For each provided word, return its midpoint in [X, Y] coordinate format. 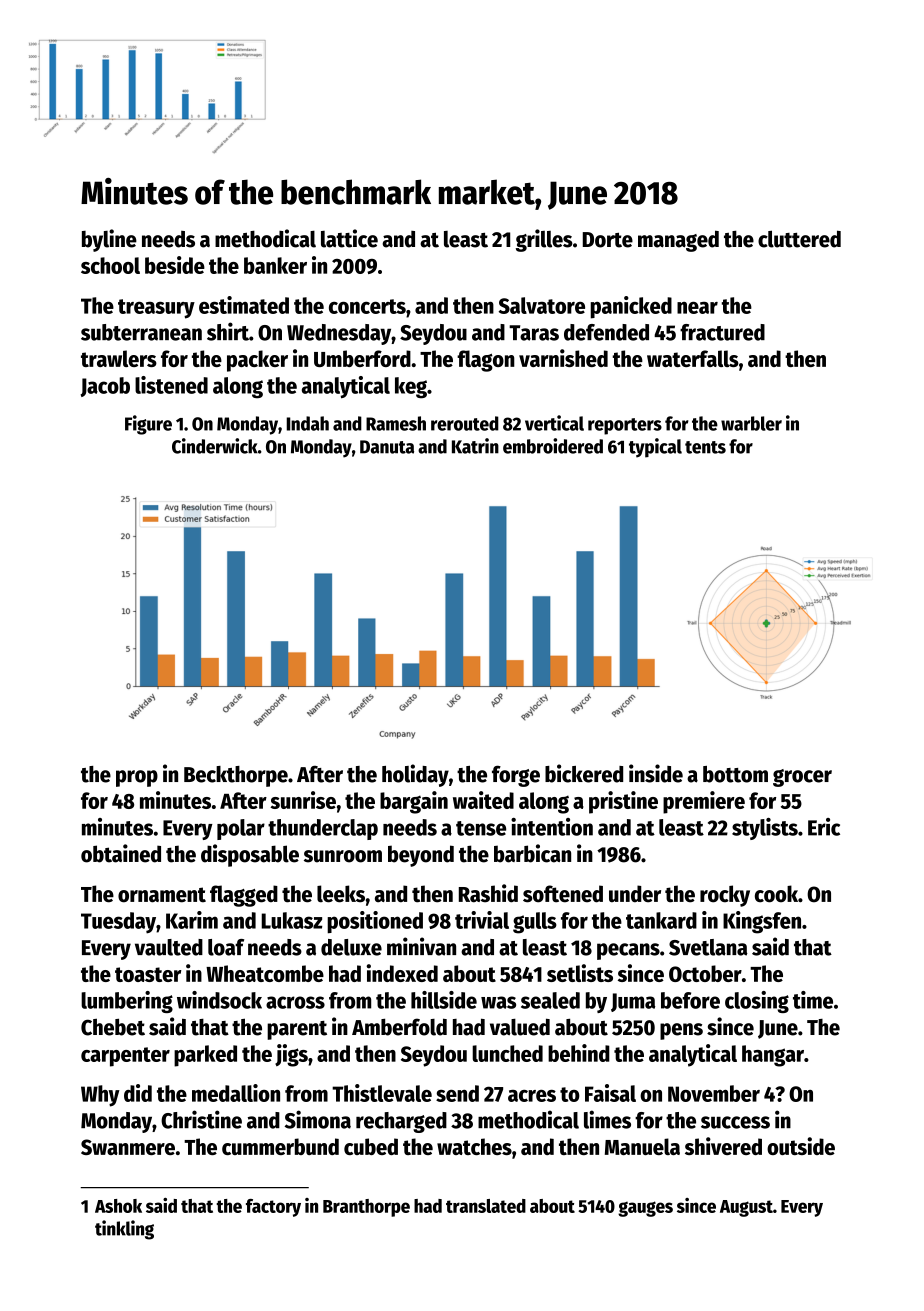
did [138, 1093]
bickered [584, 773]
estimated [244, 305]
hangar [773, 1056]
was [498, 1002]
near [697, 307]
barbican [532, 853]
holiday [415, 775]
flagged [244, 896]
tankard [661, 920]
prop [137, 778]
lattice [349, 238]
